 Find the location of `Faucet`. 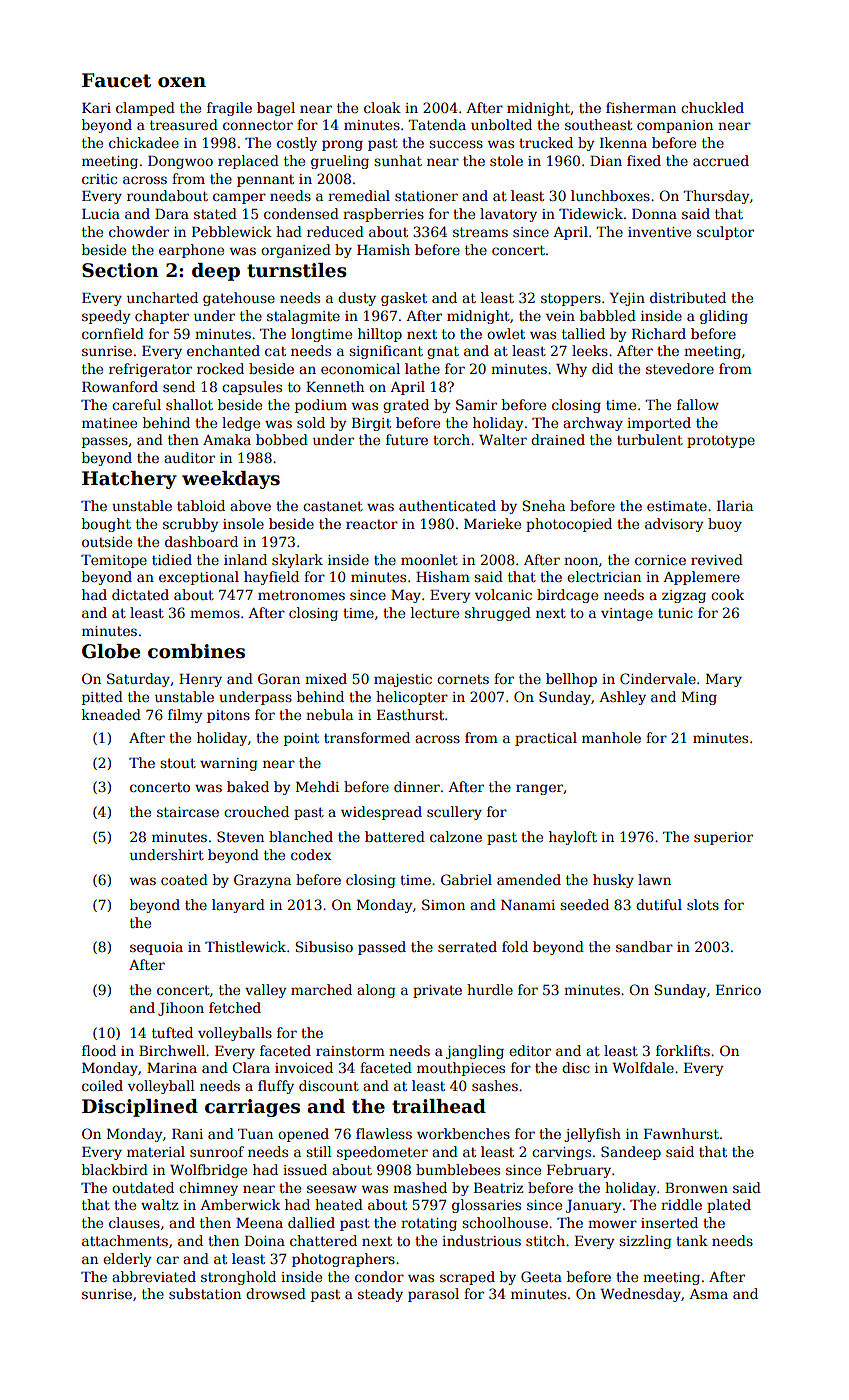

Faucet is located at coordinates (116, 80).
